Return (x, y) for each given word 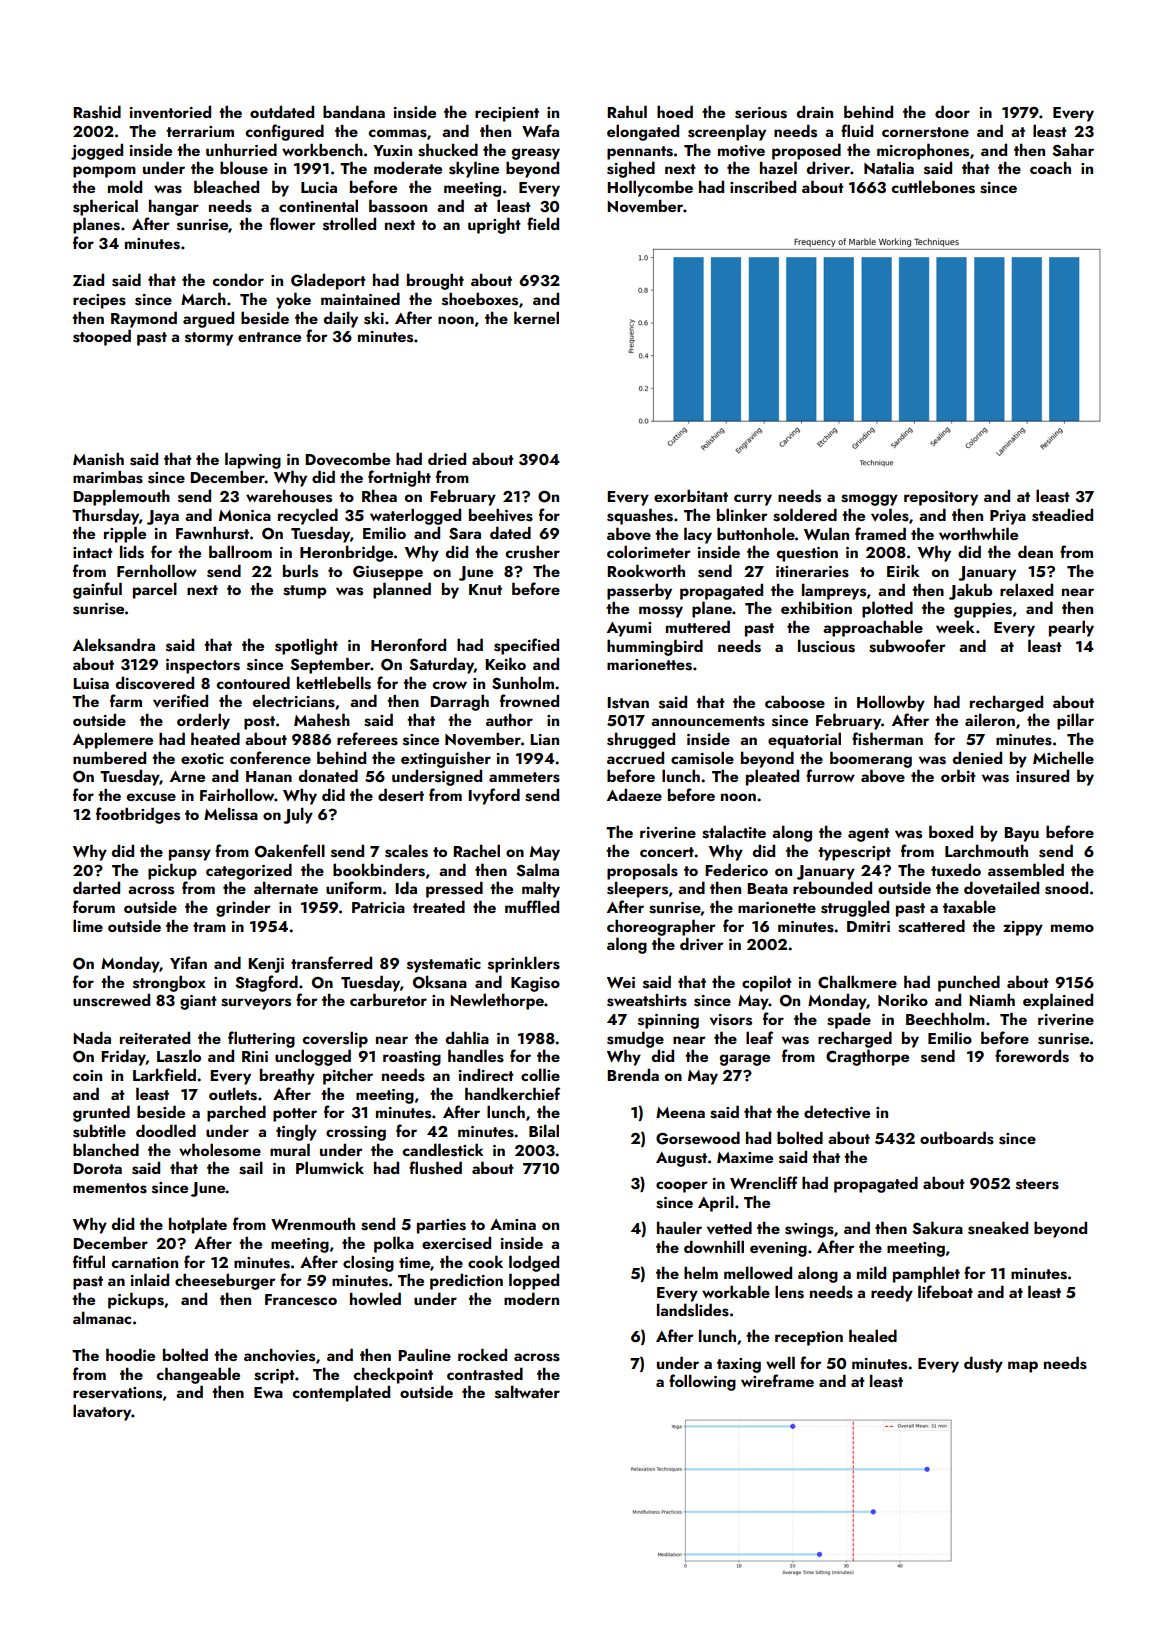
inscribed (763, 187)
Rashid (97, 112)
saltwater (527, 1392)
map (1023, 1367)
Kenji (266, 965)
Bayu (1021, 834)
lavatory (102, 1412)
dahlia (467, 1037)
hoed (675, 111)
